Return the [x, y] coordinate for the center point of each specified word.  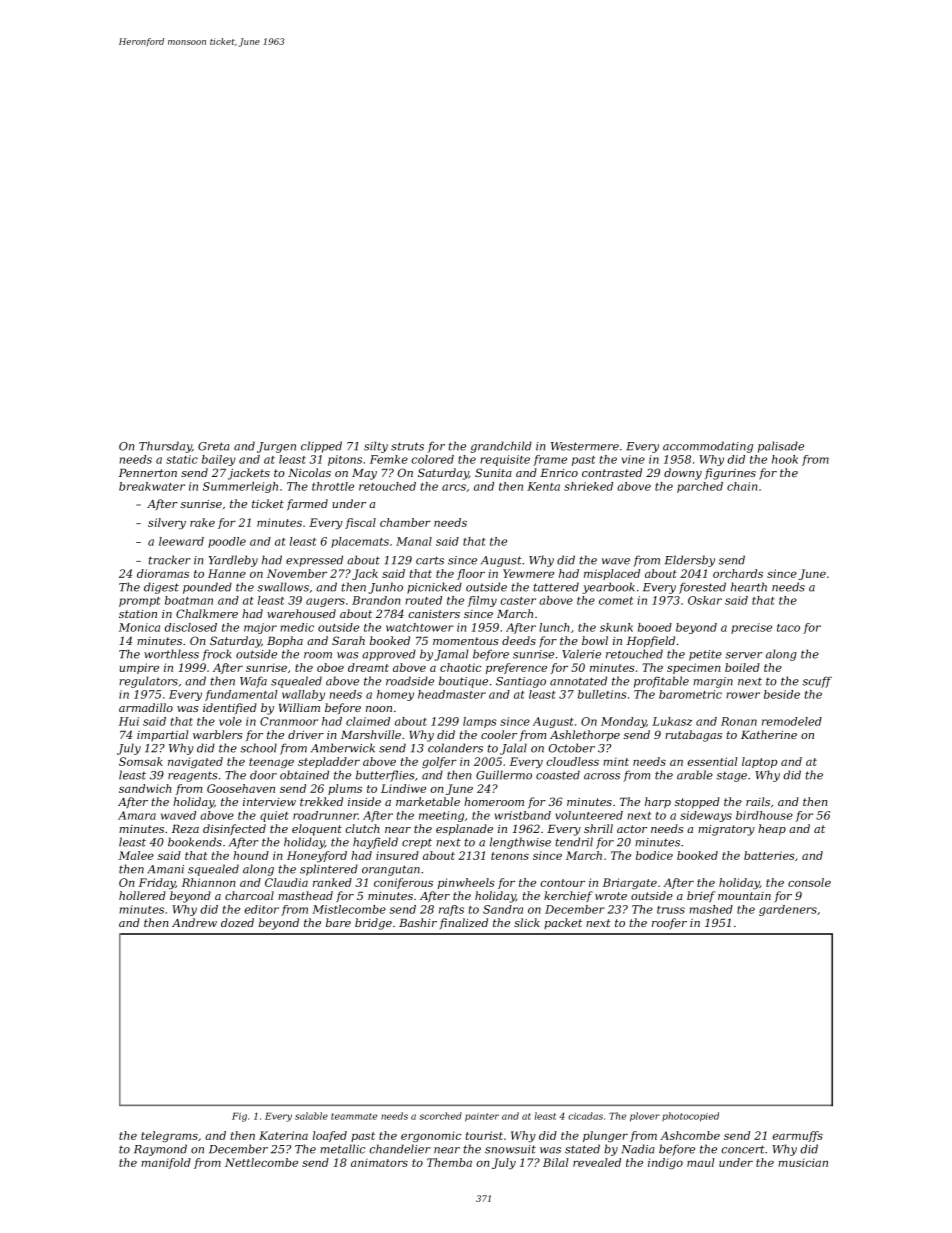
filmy [482, 601]
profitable [661, 682]
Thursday [165, 447]
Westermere [585, 446]
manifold [166, 1163]
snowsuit [510, 1149]
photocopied [690, 1117]
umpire [139, 668]
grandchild [501, 447]
